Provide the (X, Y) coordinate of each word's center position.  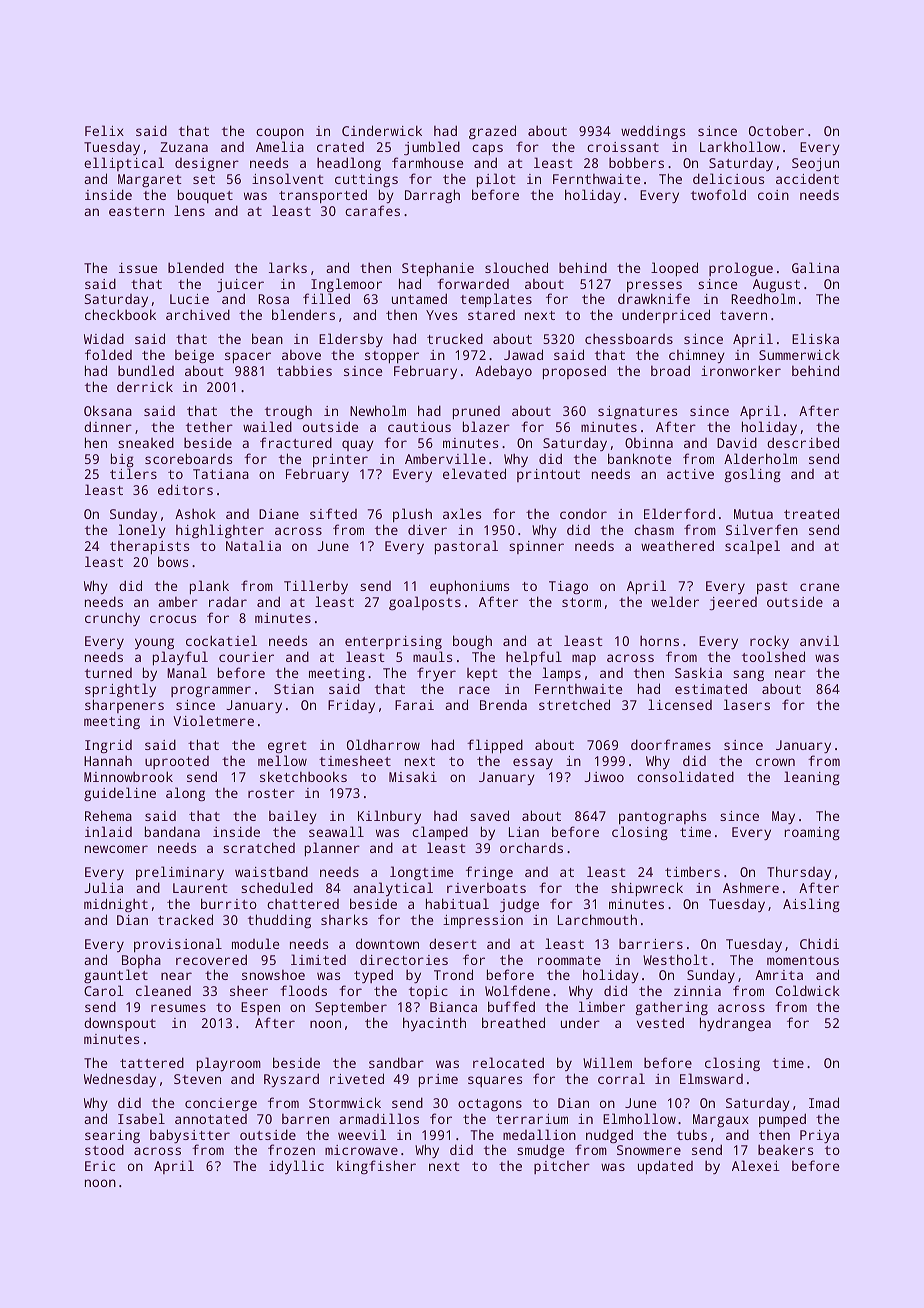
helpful (534, 658)
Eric (100, 1166)
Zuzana (184, 147)
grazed (492, 132)
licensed (680, 704)
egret (287, 747)
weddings (653, 132)
